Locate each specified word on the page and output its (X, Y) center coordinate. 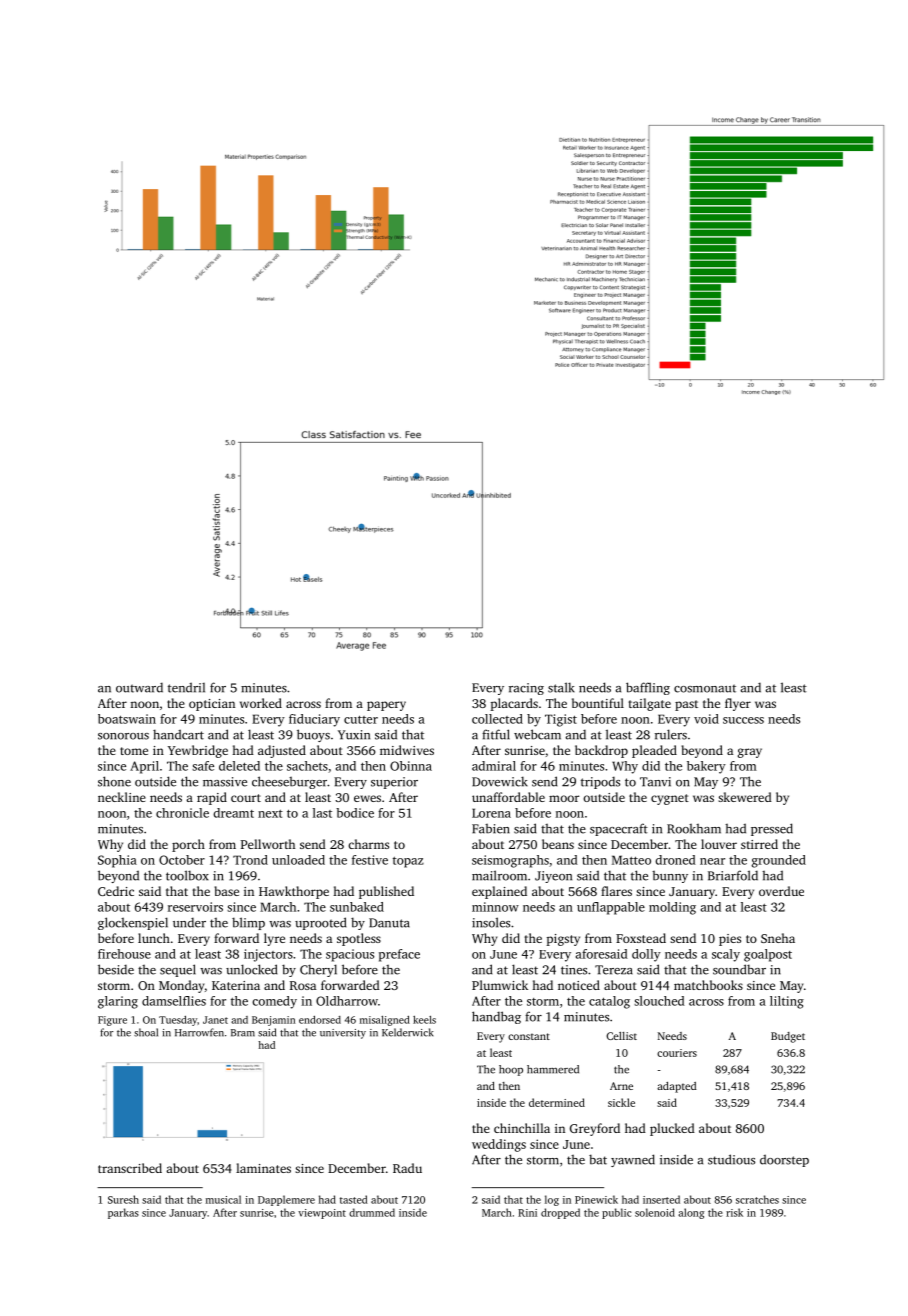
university (343, 1034)
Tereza (614, 970)
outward (139, 687)
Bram (243, 1033)
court (246, 798)
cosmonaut (705, 688)
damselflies (174, 1001)
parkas (123, 1213)
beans (558, 844)
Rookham (694, 829)
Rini (527, 1213)
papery (386, 706)
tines (574, 970)
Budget (788, 1037)
